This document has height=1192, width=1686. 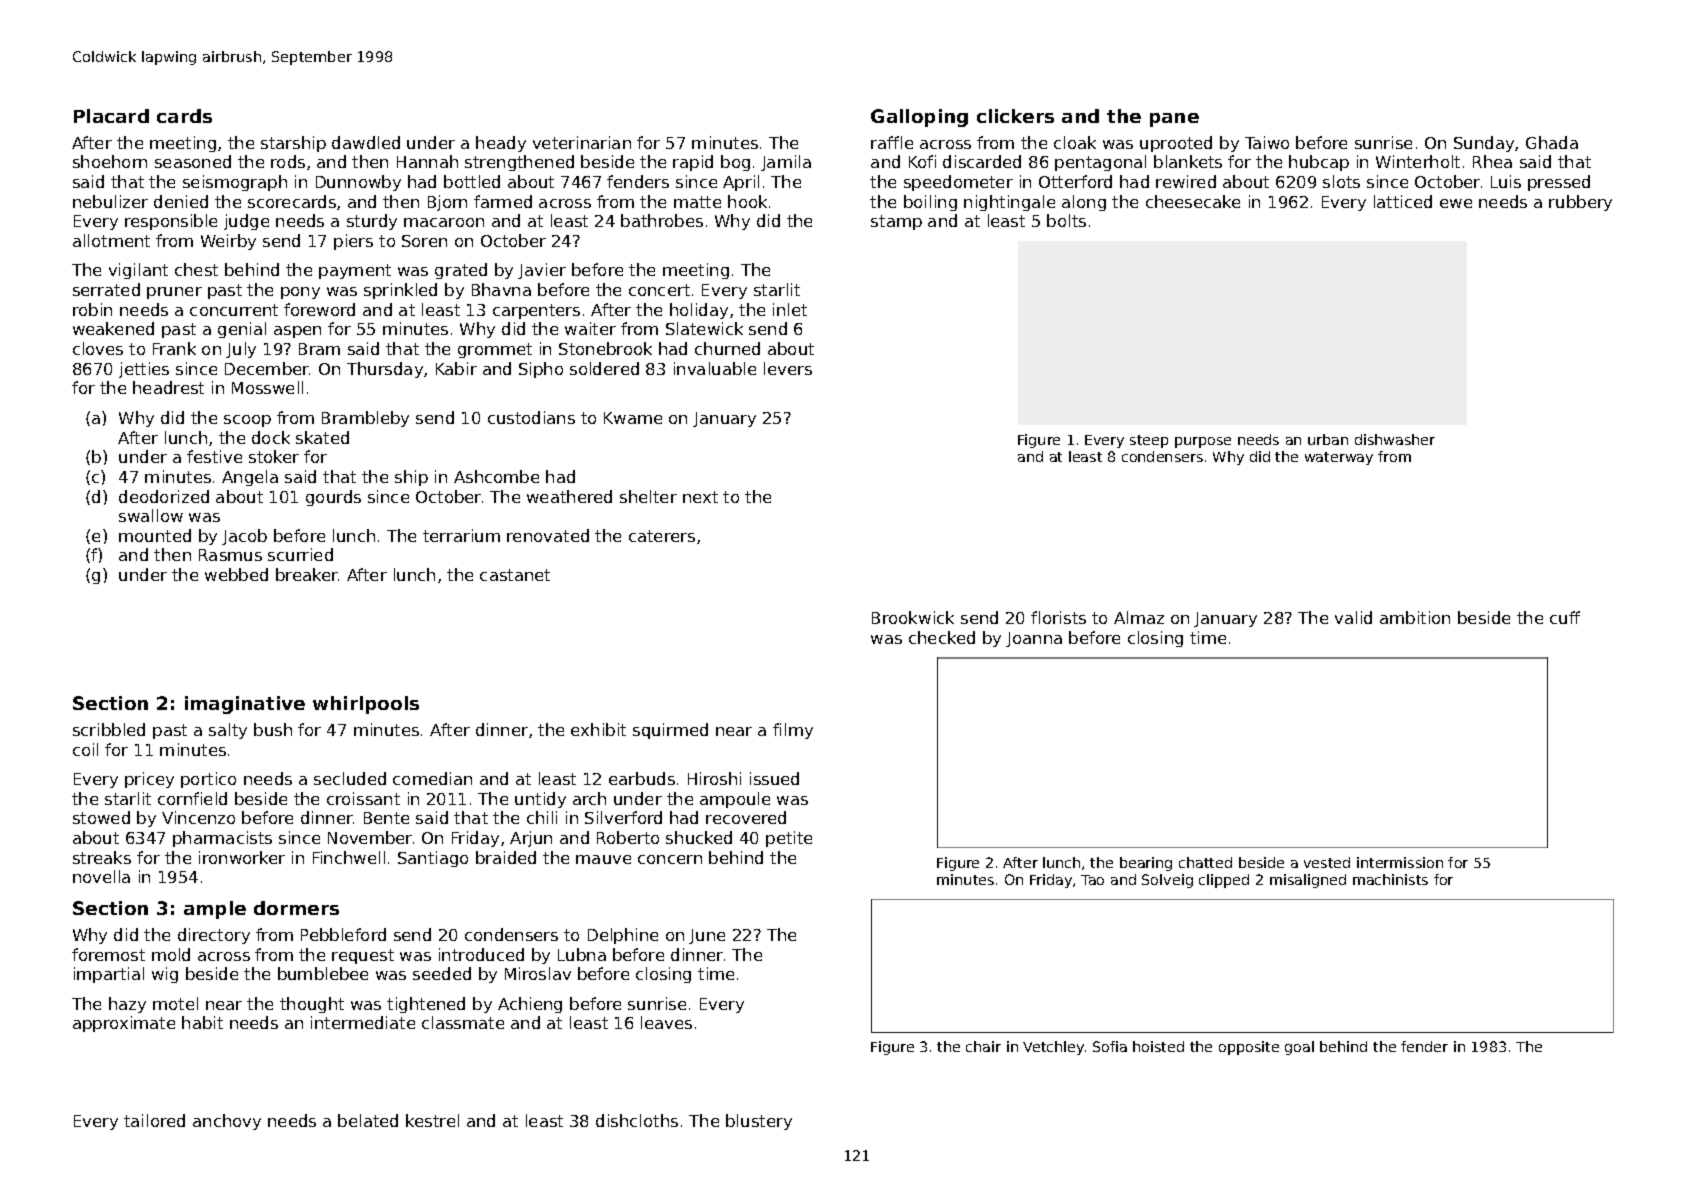 I want to click on cuff, so click(x=1565, y=617).
